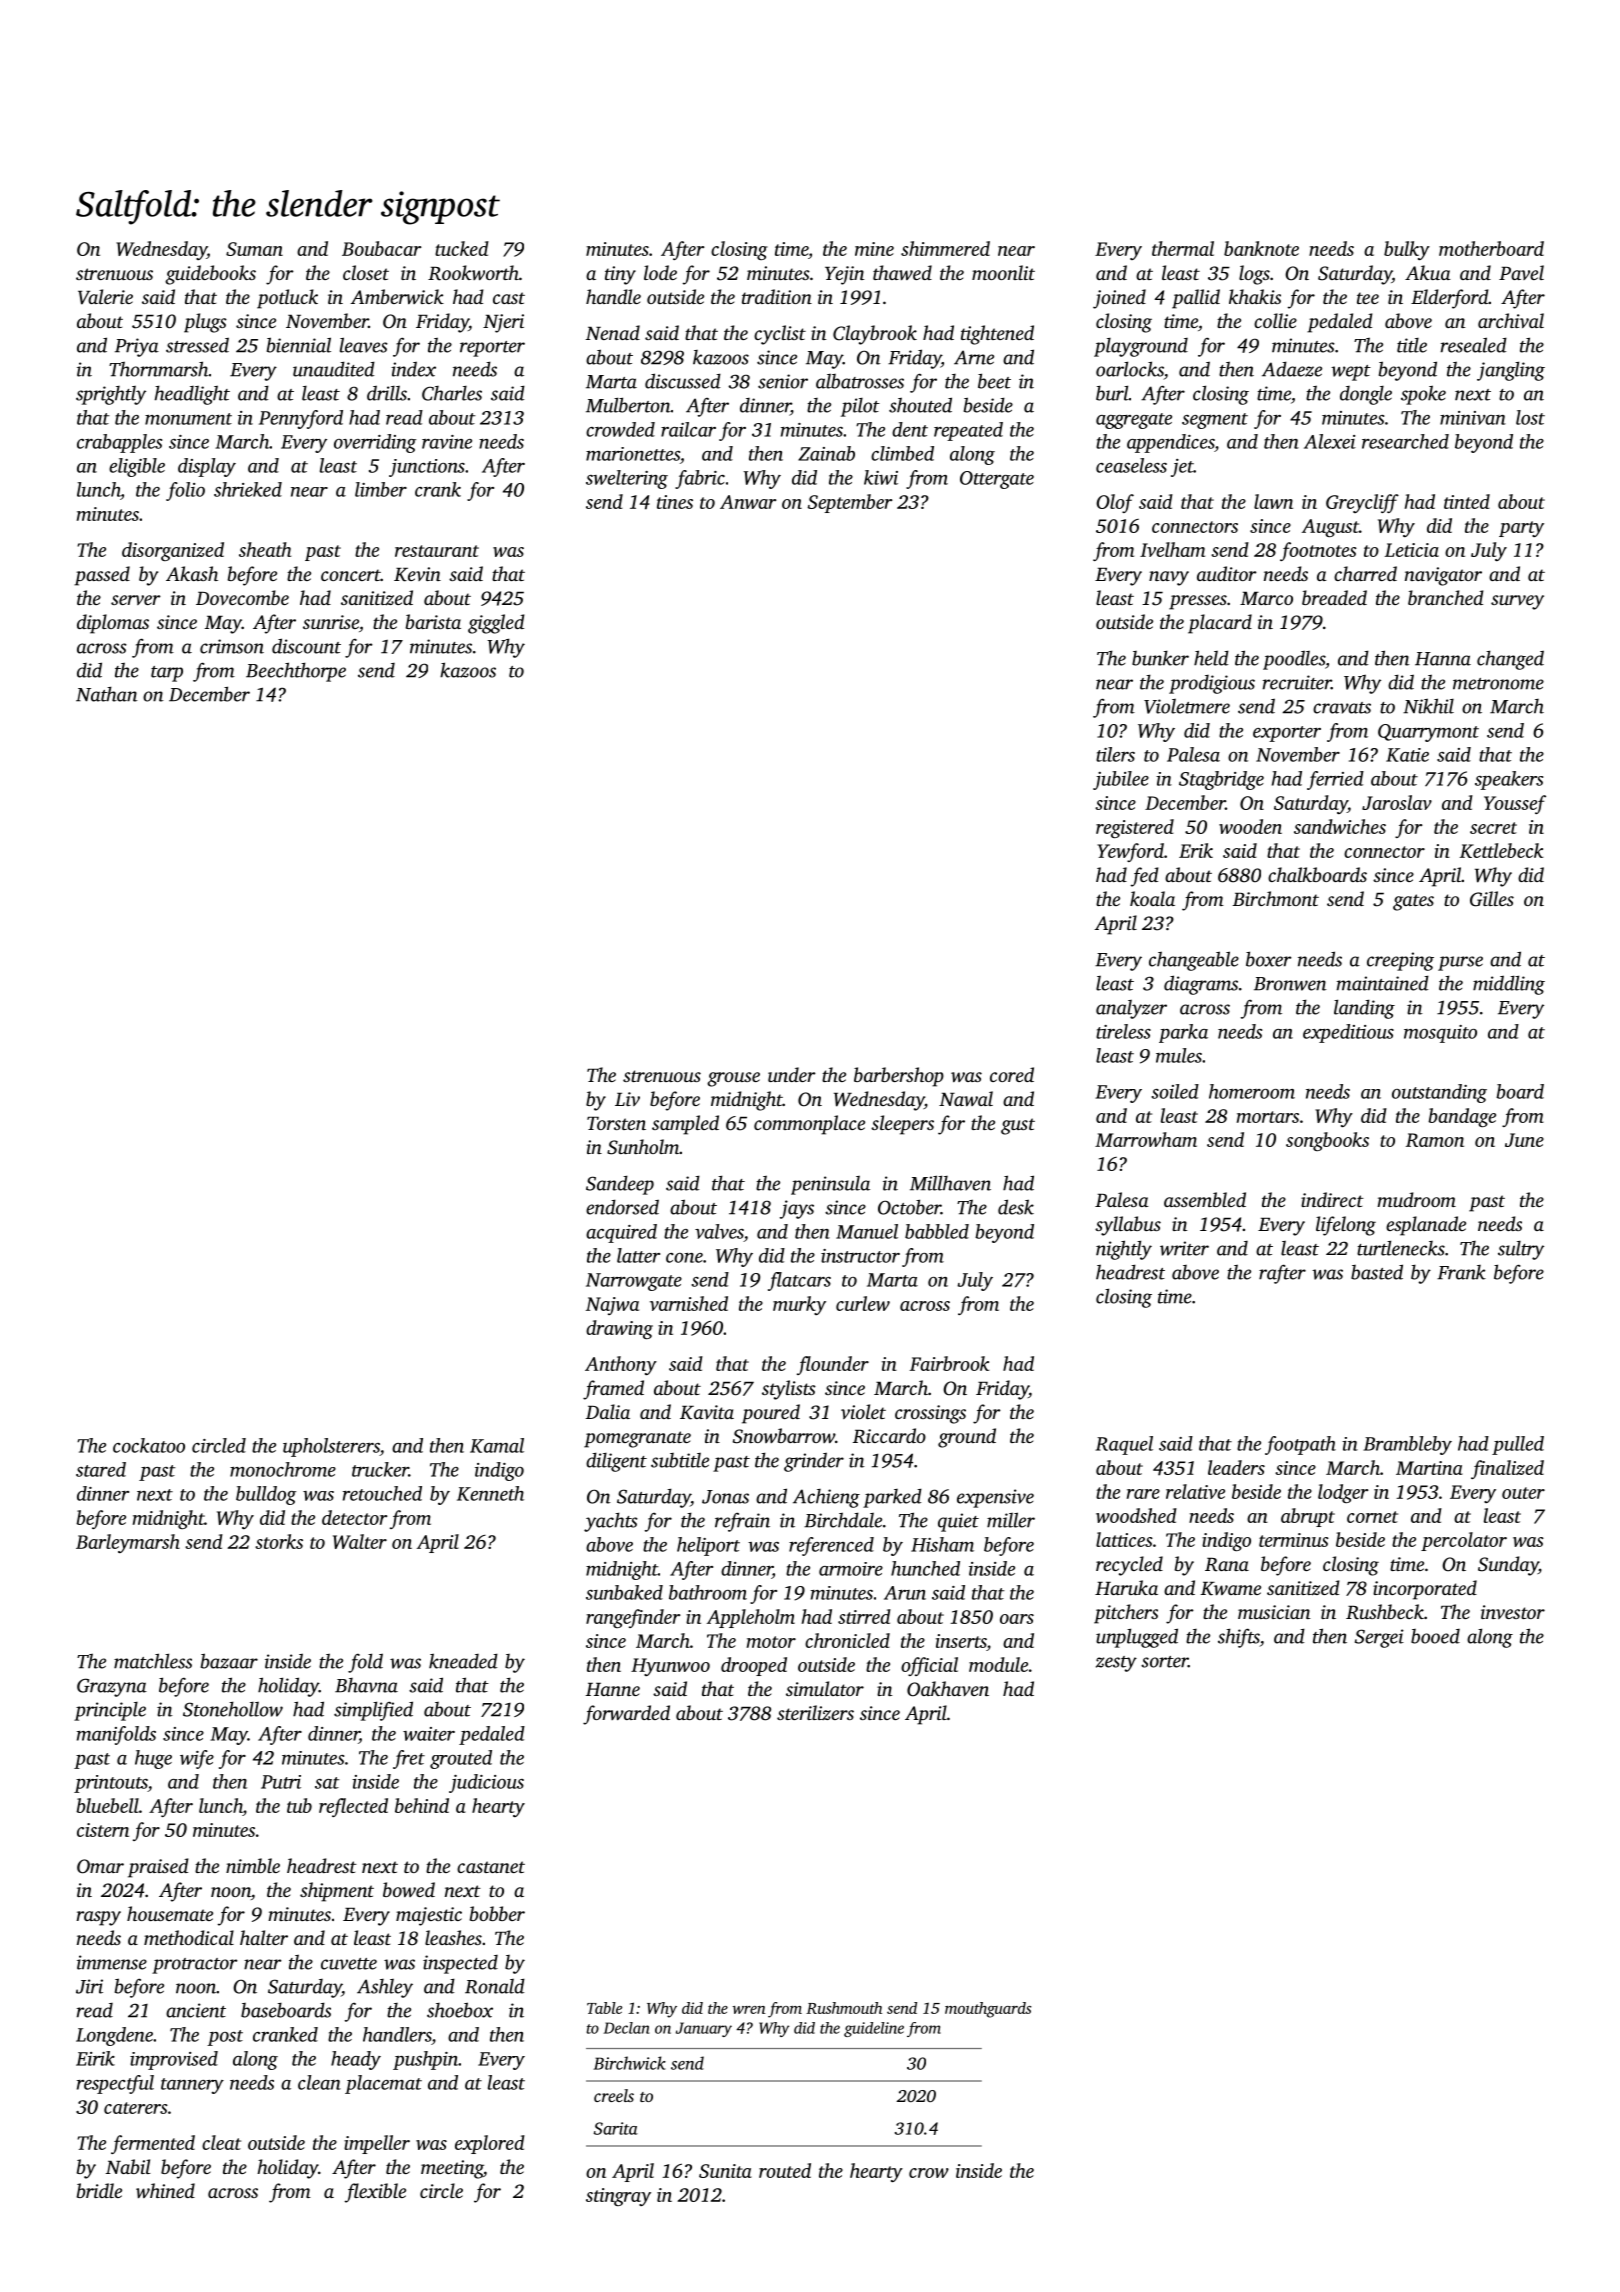  Describe the element at coordinates (618, 2197) in the document. I see `stingray` at that location.
